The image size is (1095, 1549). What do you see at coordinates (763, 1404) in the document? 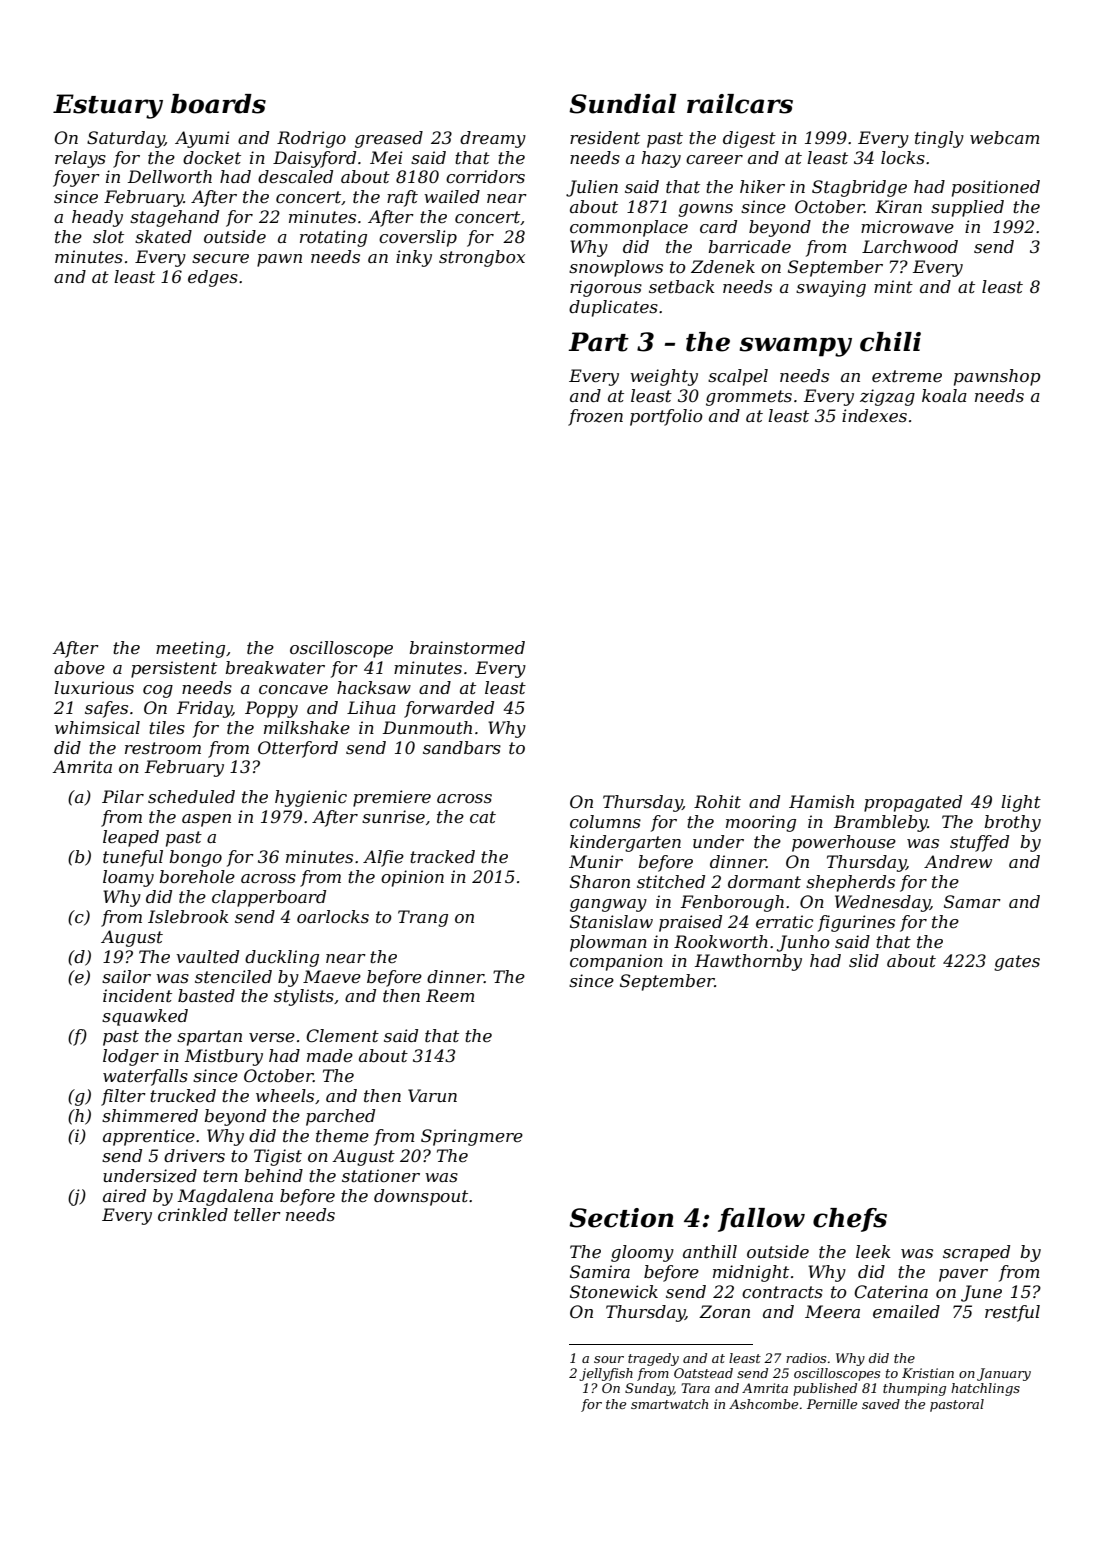
I see `Ashcombe` at bounding box center [763, 1404].
